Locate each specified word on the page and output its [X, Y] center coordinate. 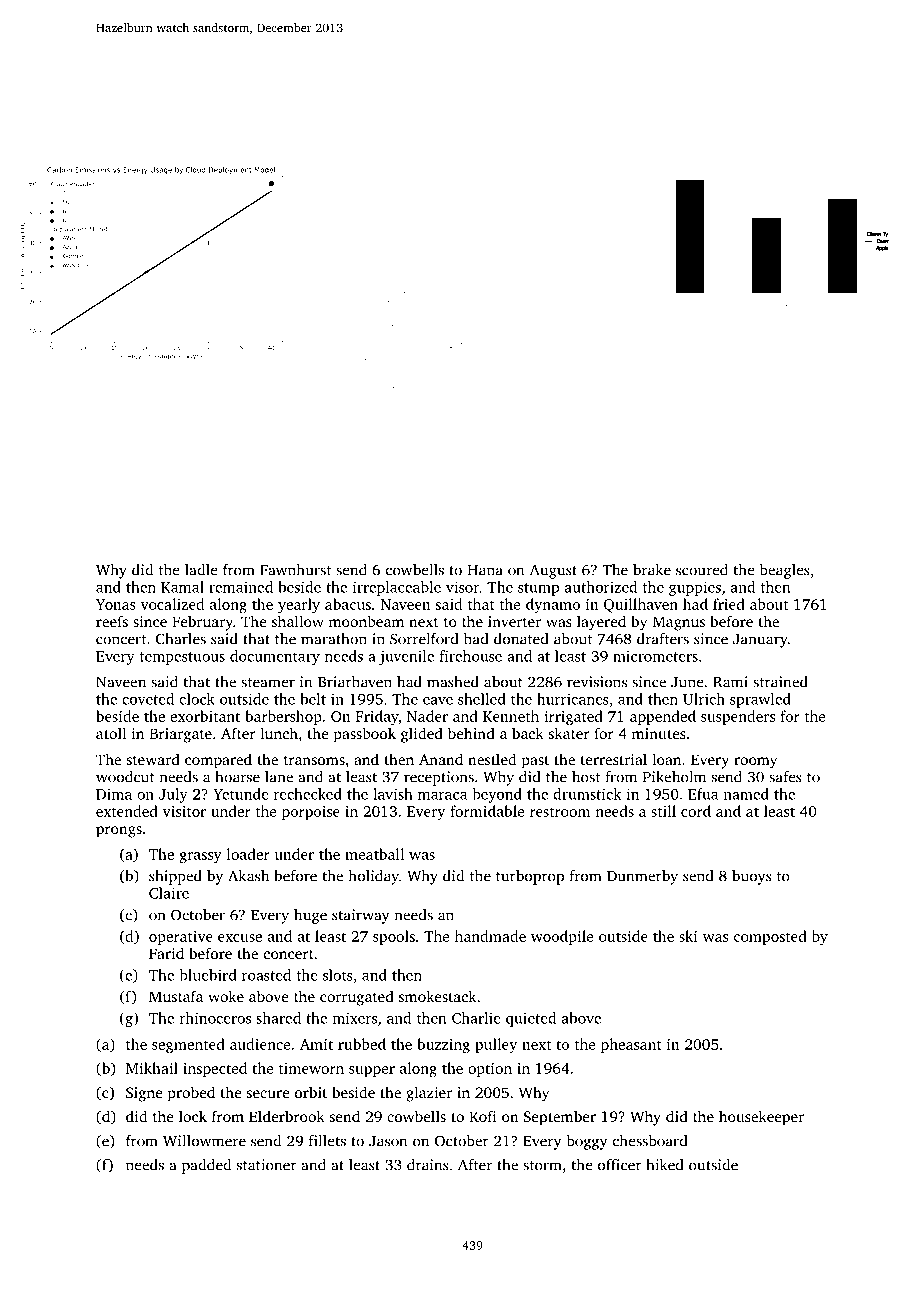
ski [688, 936]
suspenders [738, 717]
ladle [201, 570]
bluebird [208, 975]
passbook [365, 735]
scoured [702, 570]
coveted [148, 699]
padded [206, 1166]
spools [394, 937]
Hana [485, 570]
